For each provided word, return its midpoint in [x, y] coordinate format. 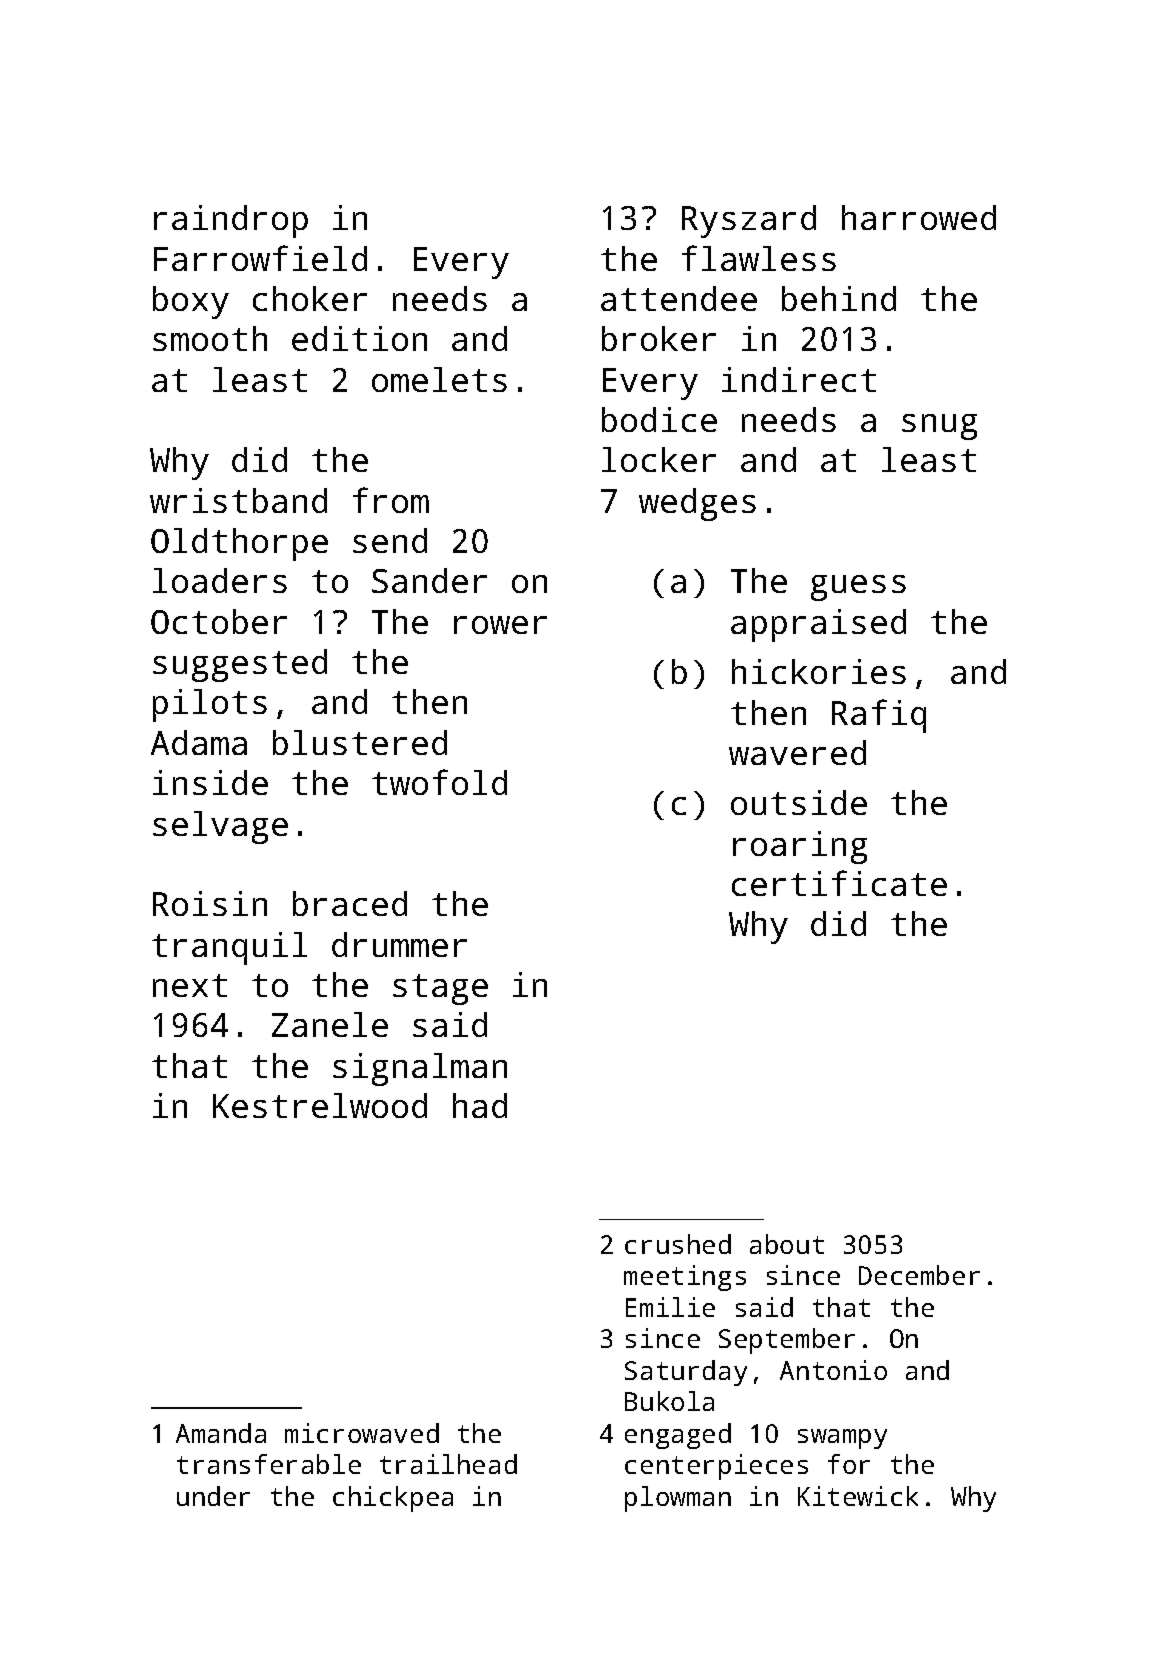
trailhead [448, 1464]
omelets [439, 379]
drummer [399, 944]
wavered [797, 752]
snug [939, 427]
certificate [839, 883]
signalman [420, 1069]
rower [500, 625]
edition [359, 338]
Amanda [221, 1433]
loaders [220, 580]
